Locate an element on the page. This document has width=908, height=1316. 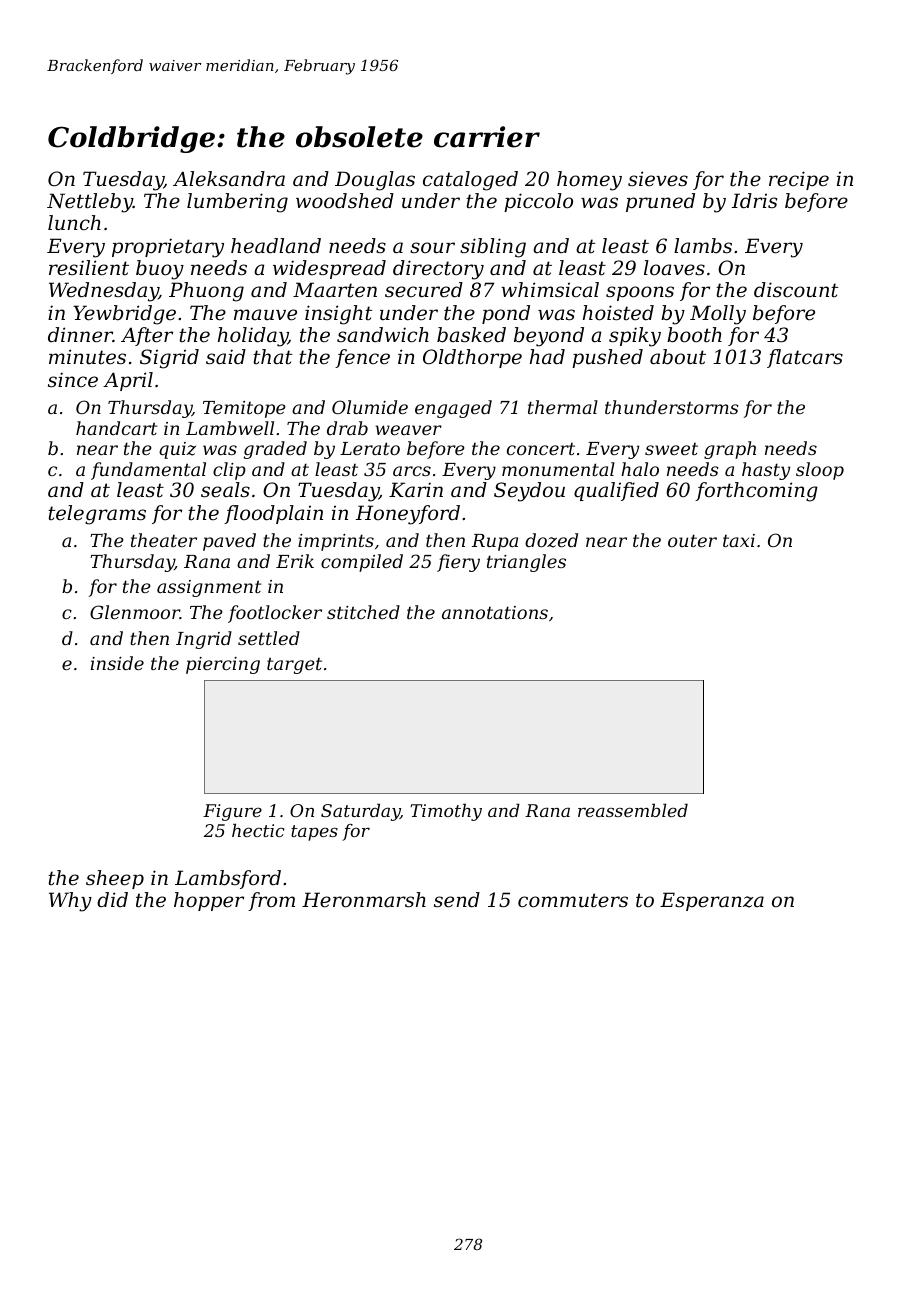
Nettleby is located at coordinates (90, 203).
